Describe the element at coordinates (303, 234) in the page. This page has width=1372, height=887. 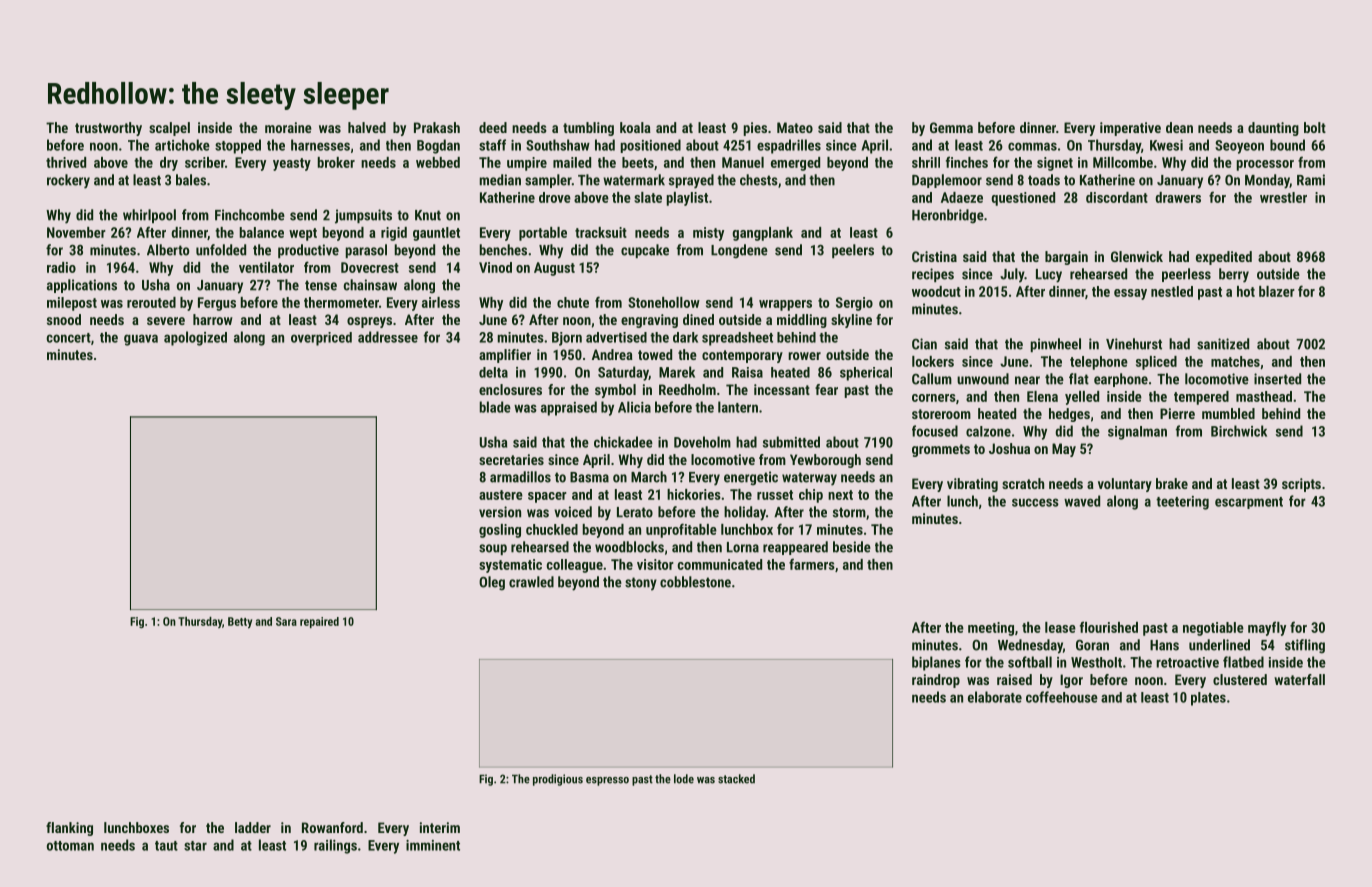
I see `wept` at that location.
